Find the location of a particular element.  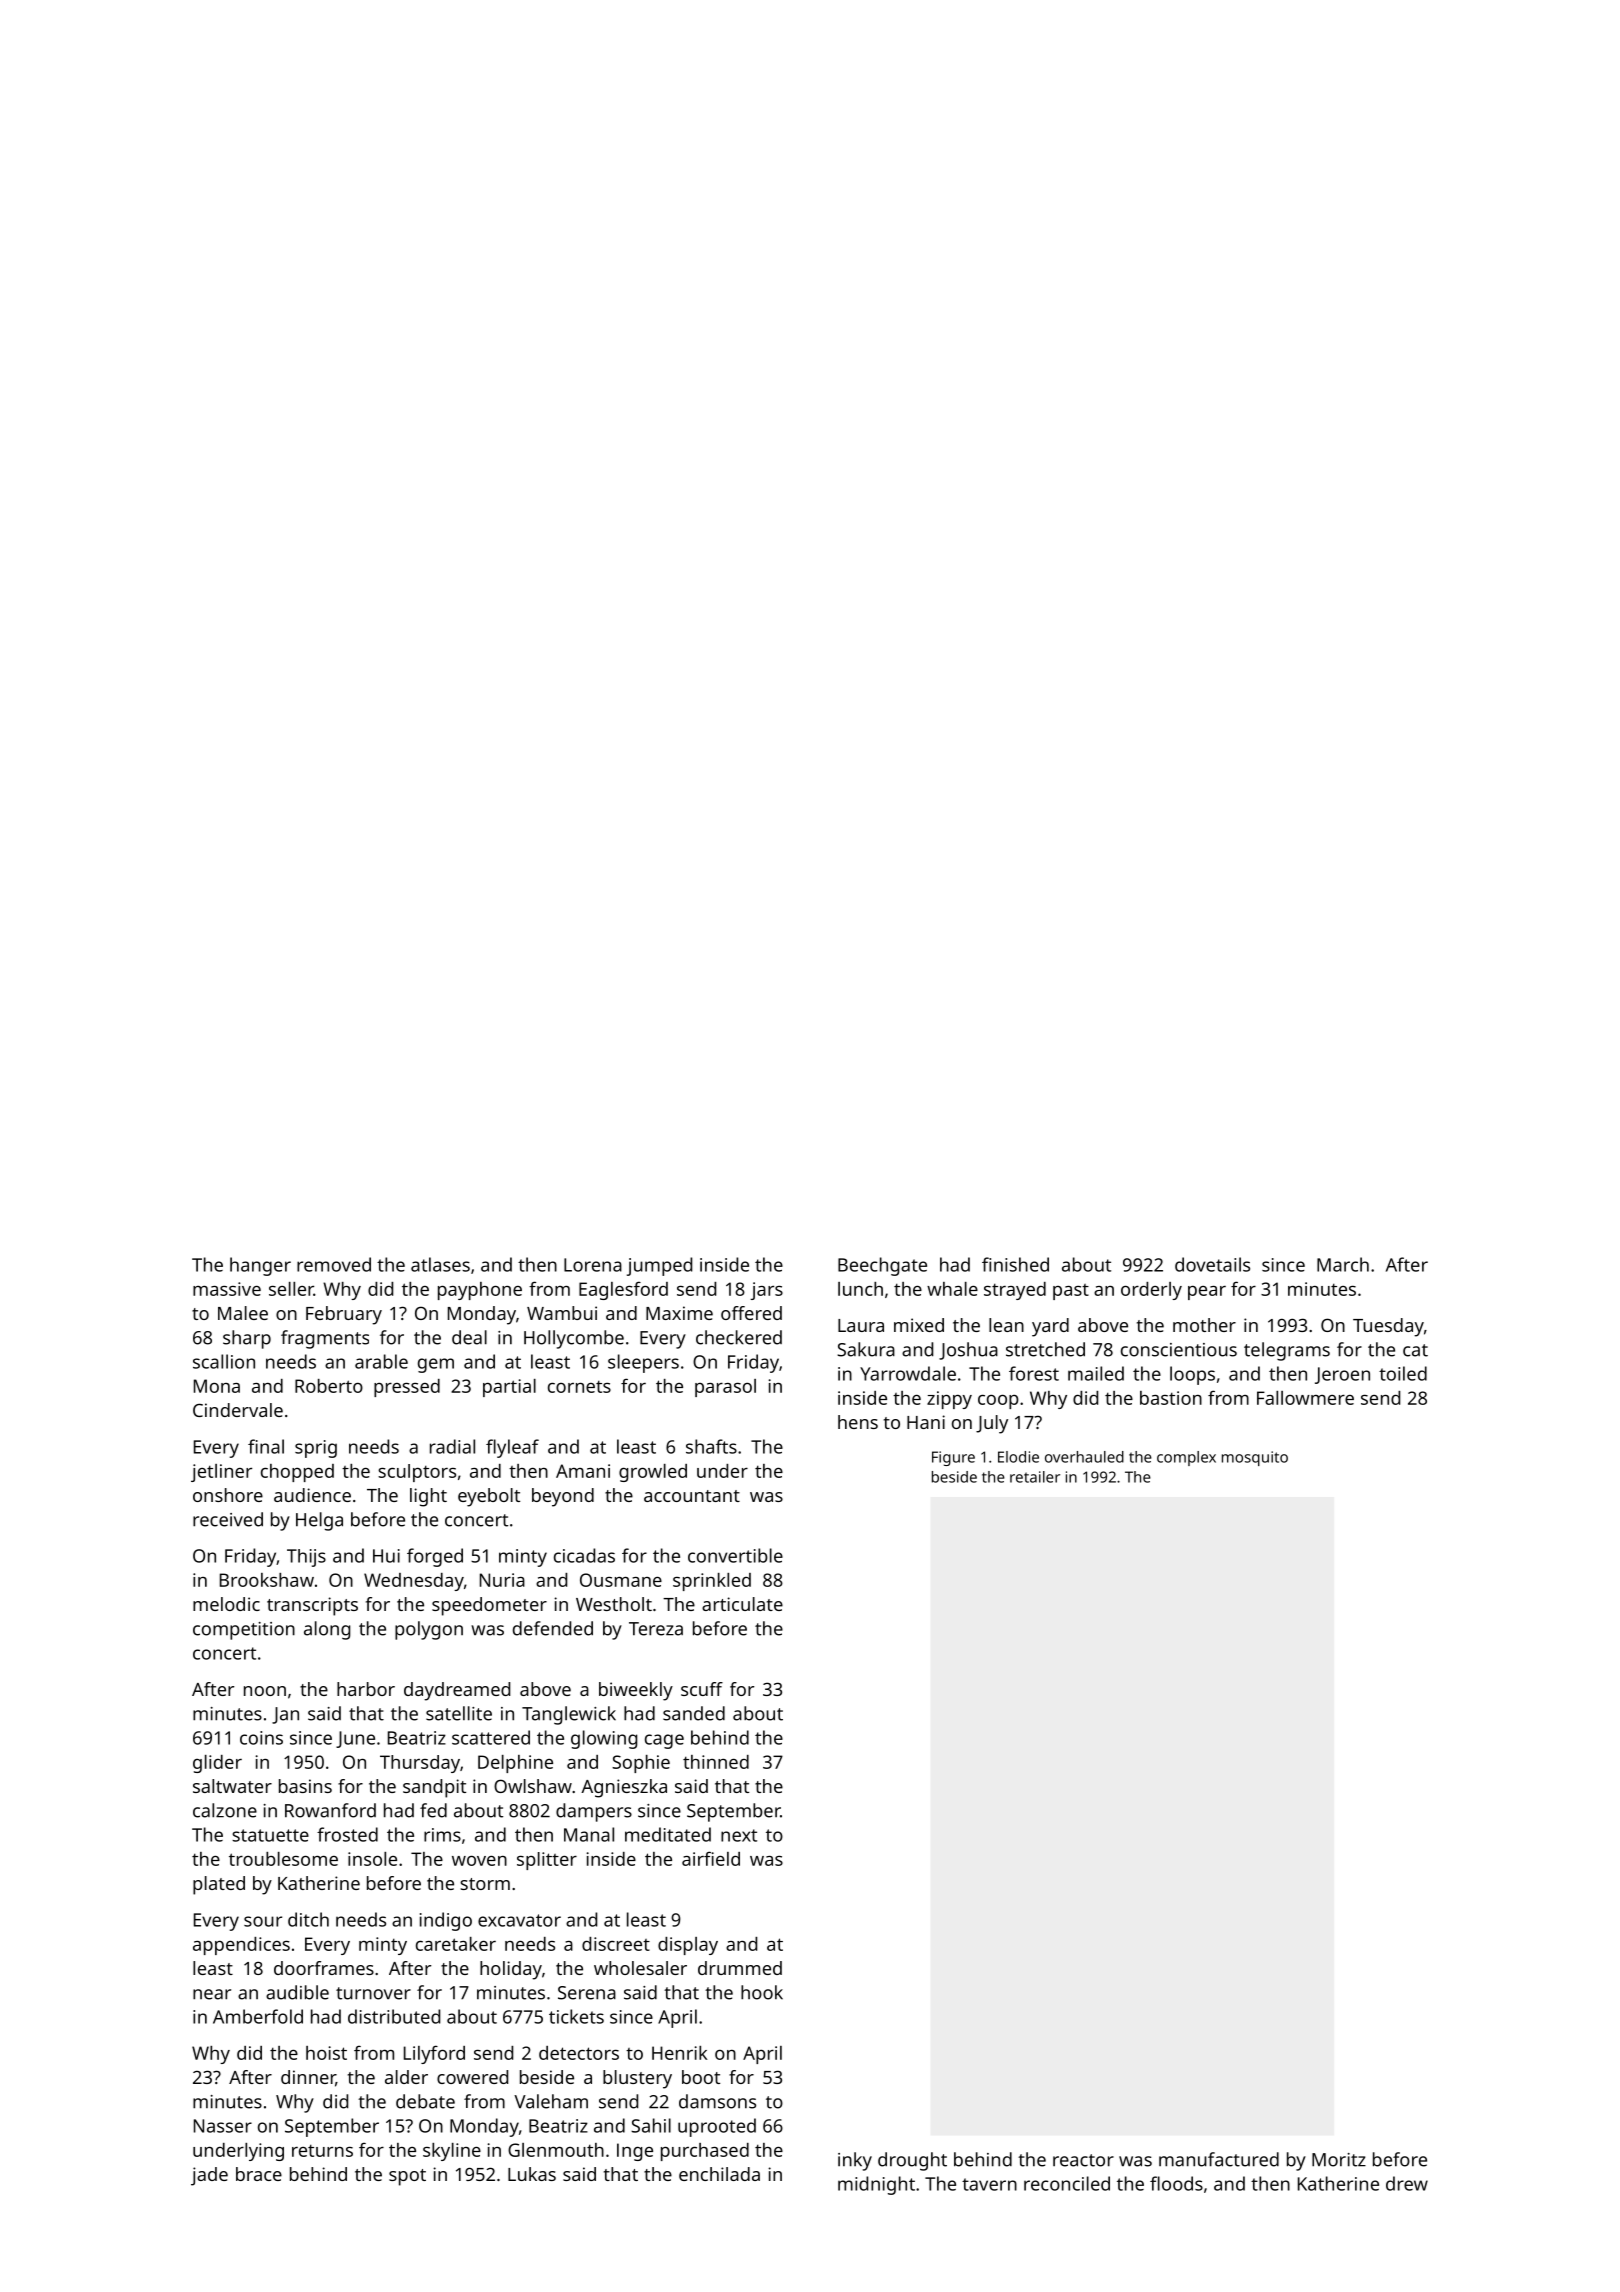

accountant is located at coordinates (692, 1496).
